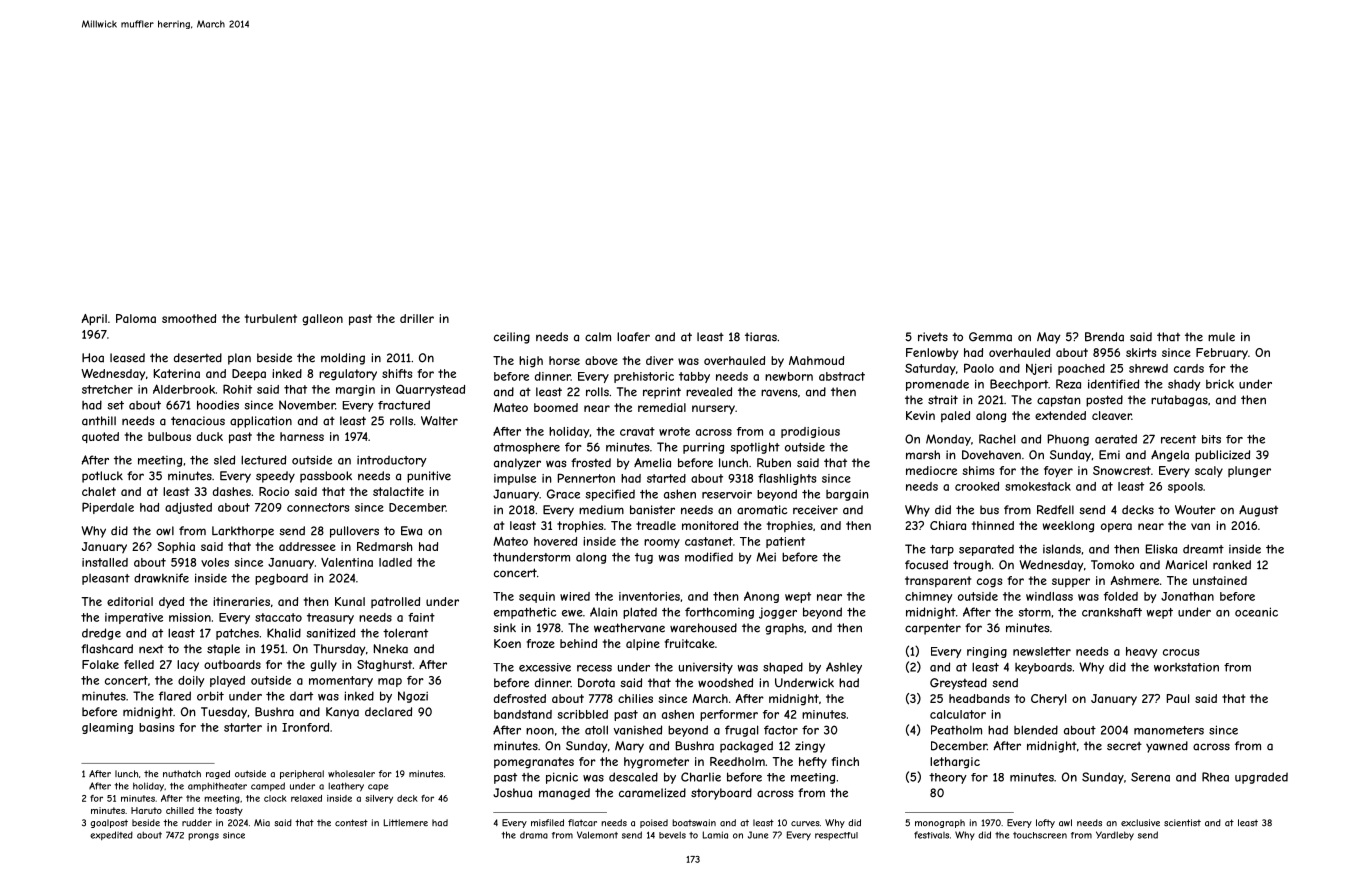 The width and height of the screenshot is (1372, 887). Describe the element at coordinates (197, 823) in the screenshot. I see `rudder` at that location.
